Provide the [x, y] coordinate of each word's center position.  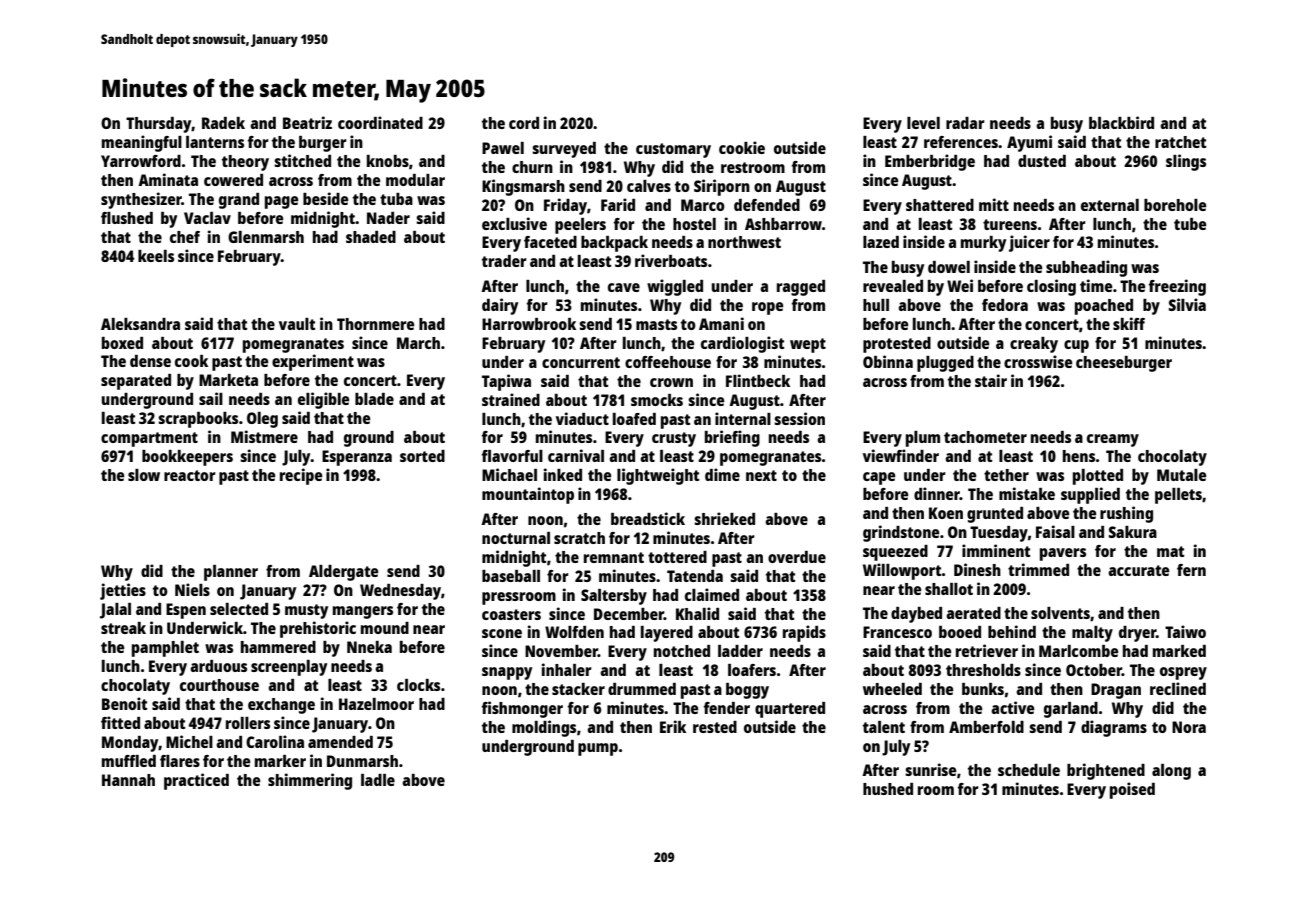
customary [673, 150]
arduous [218, 666]
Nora [1189, 727]
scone [502, 633]
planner [231, 573]
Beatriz [307, 122]
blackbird [1121, 122]
